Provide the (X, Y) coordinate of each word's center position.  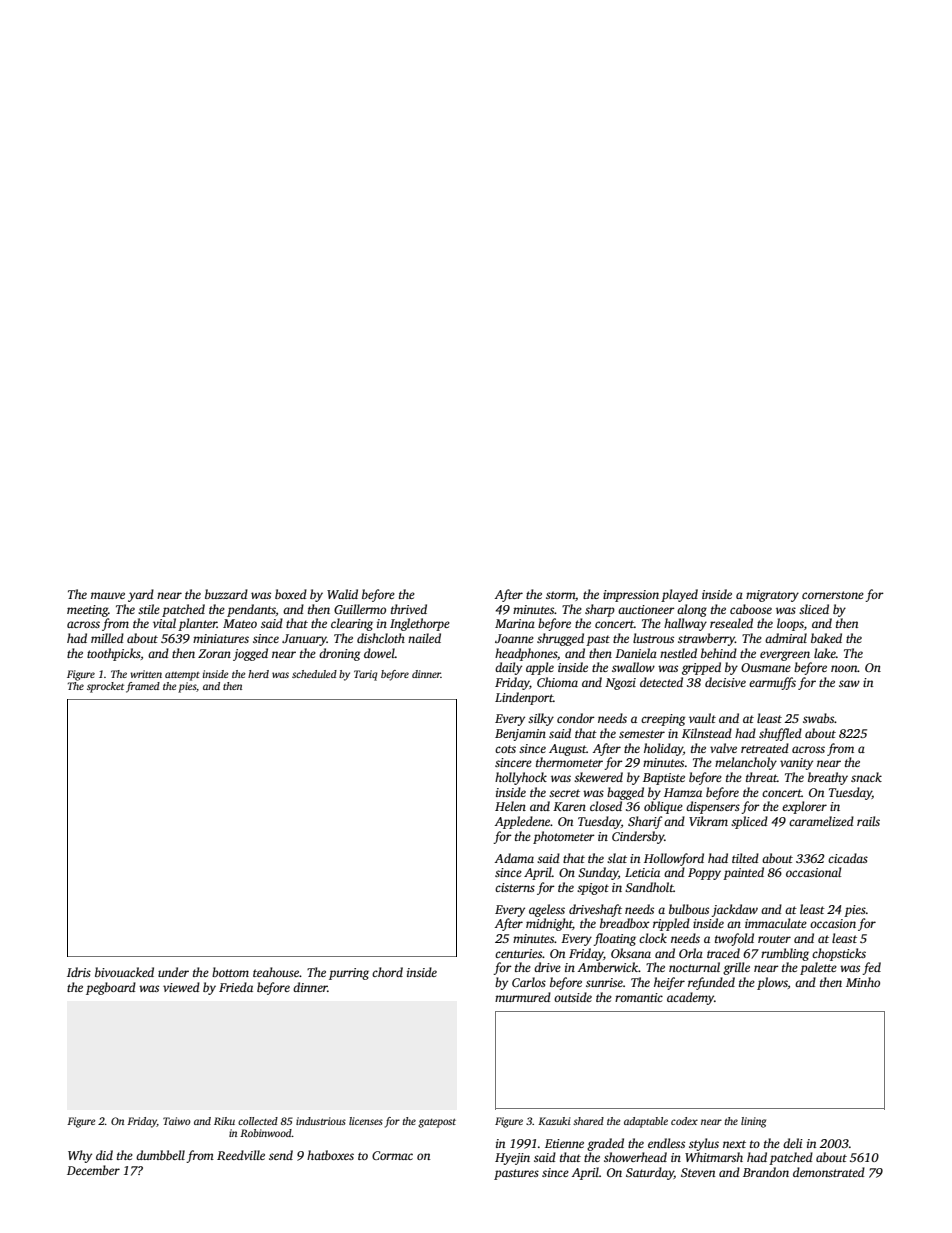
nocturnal (694, 967)
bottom (230, 972)
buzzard (226, 594)
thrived (409, 609)
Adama (514, 858)
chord (387, 972)
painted (743, 873)
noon (844, 668)
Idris (79, 972)
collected (258, 1121)
